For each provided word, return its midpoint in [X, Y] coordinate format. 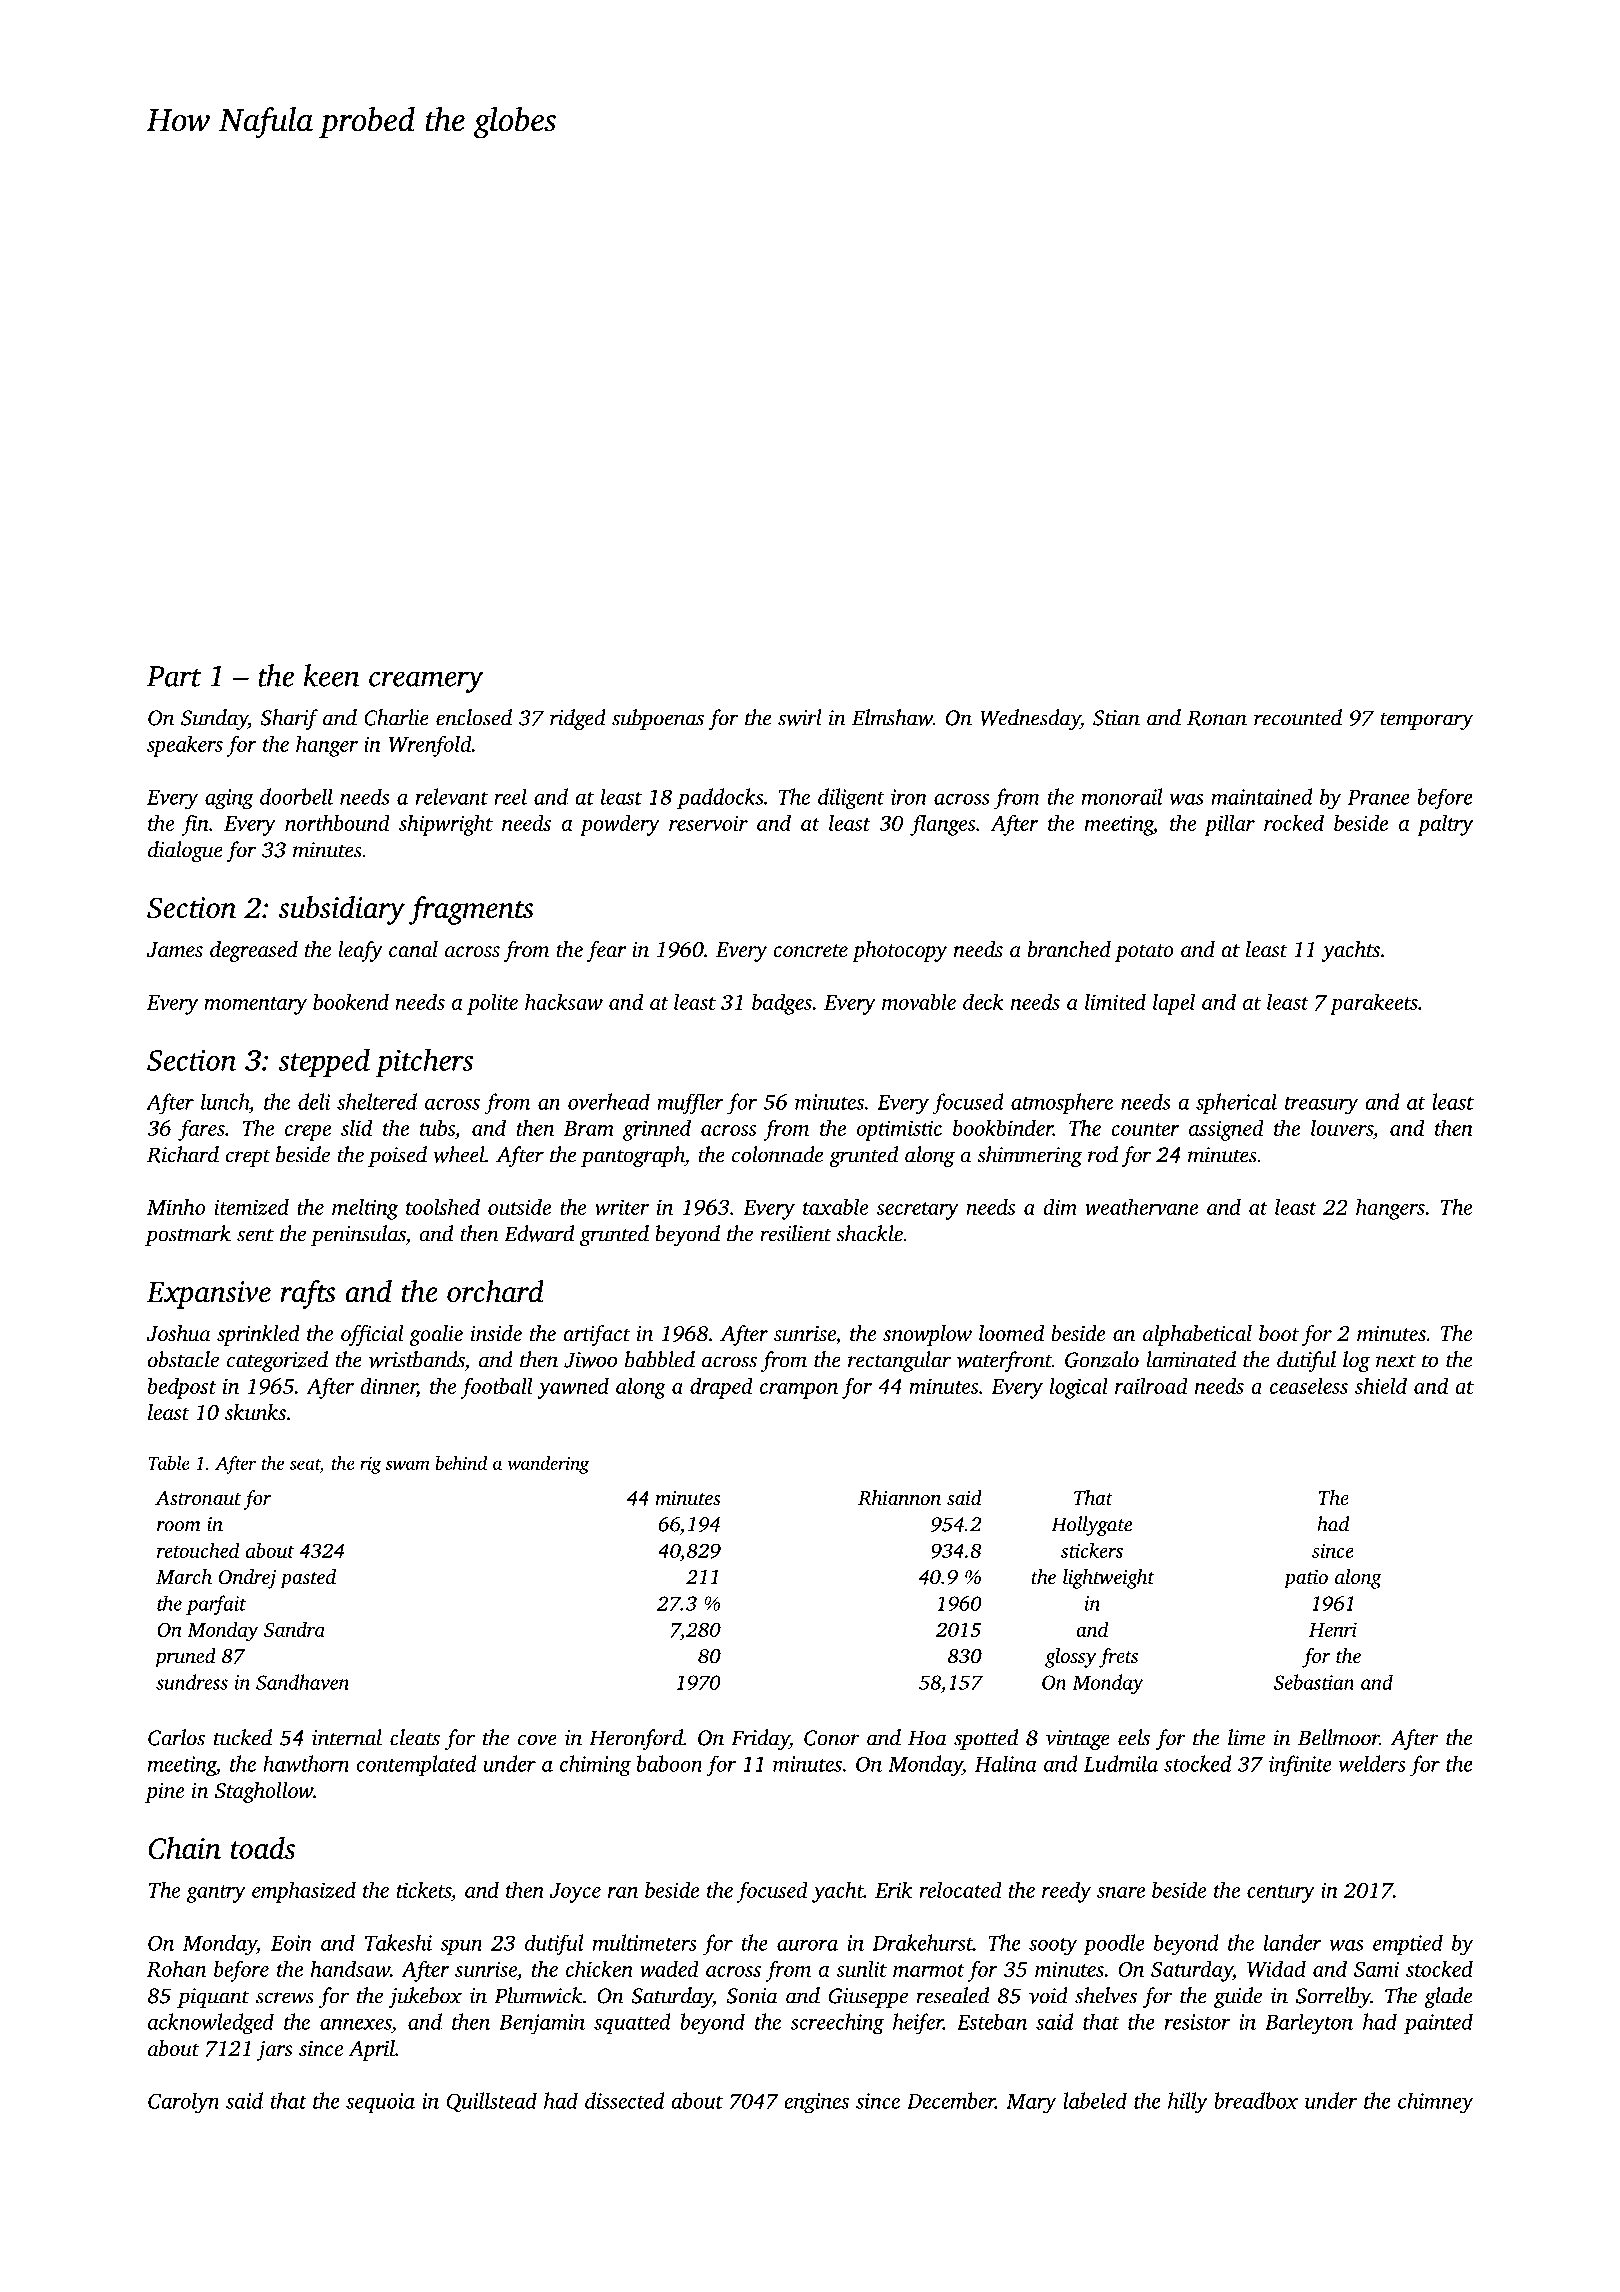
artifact [597, 1335]
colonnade [777, 1154]
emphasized [304, 1892]
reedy [1066, 1892]
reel [510, 796]
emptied [1408, 1944]
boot [1279, 1333]
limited [1115, 1002]
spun [461, 1947]
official [372, 1335]
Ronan [1217, 718]
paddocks [720, 798]
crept [248, 1158]
